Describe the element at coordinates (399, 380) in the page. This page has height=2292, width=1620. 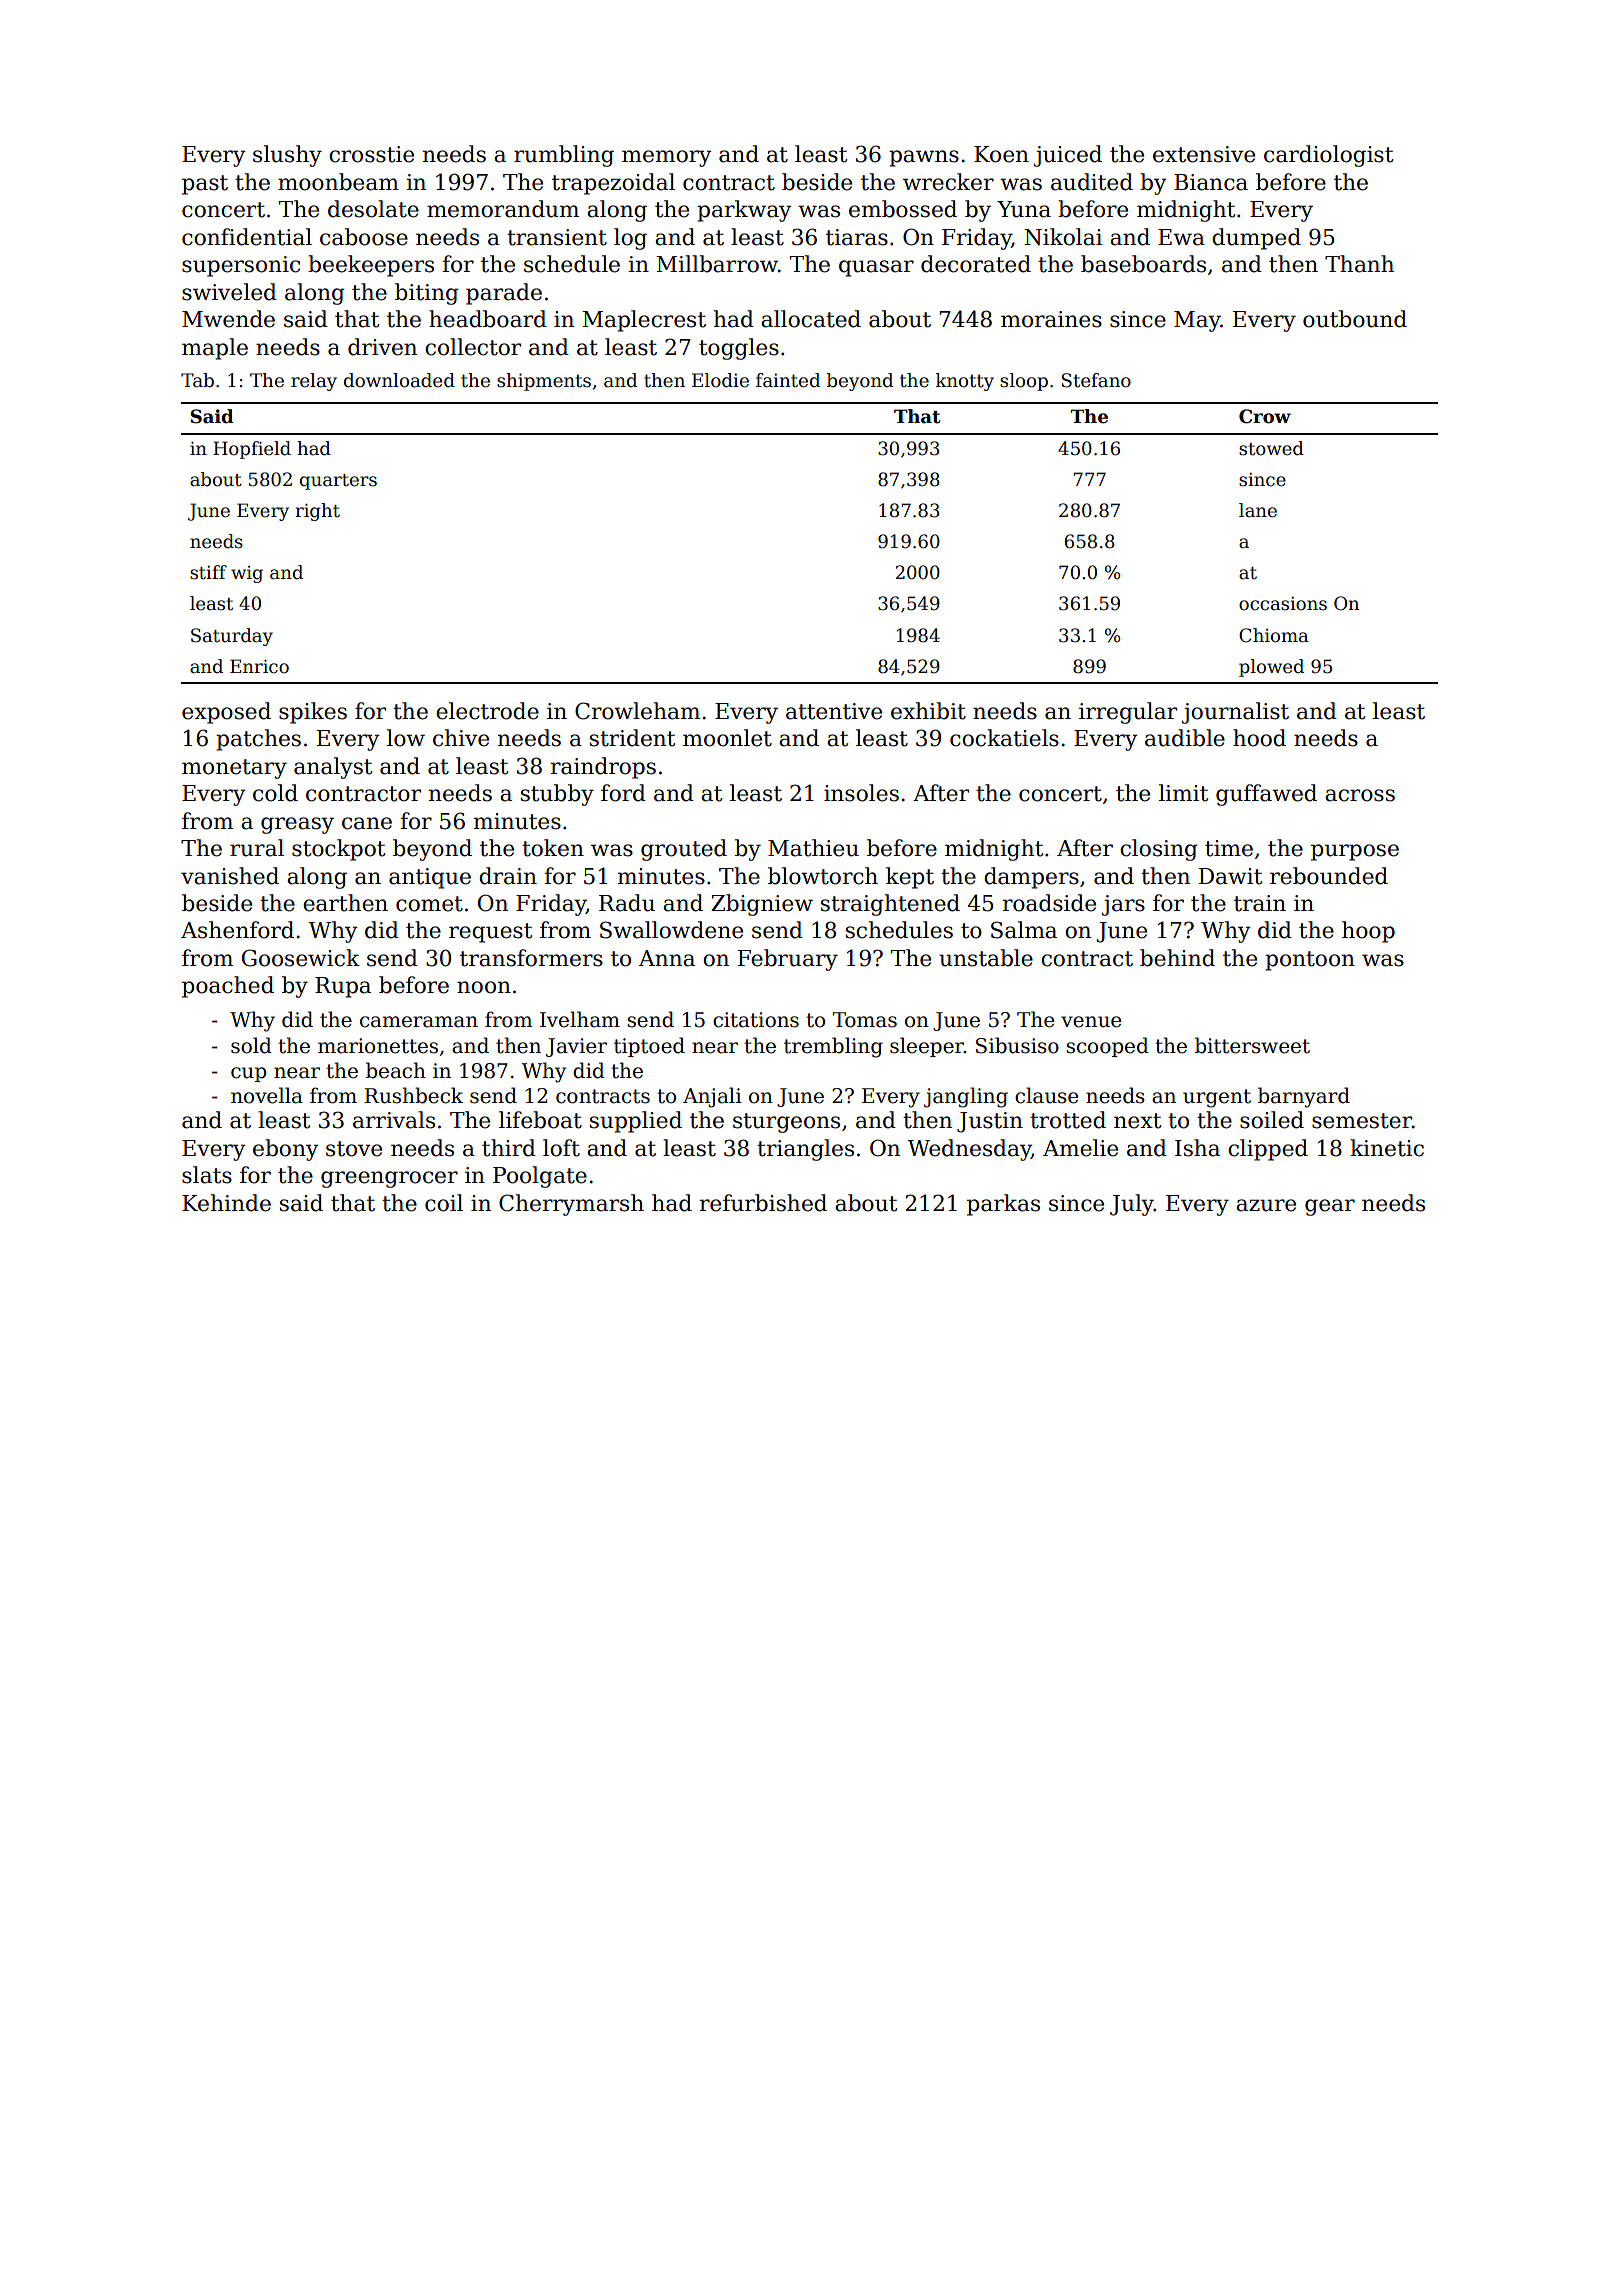
I see `downloaded` at that location.
